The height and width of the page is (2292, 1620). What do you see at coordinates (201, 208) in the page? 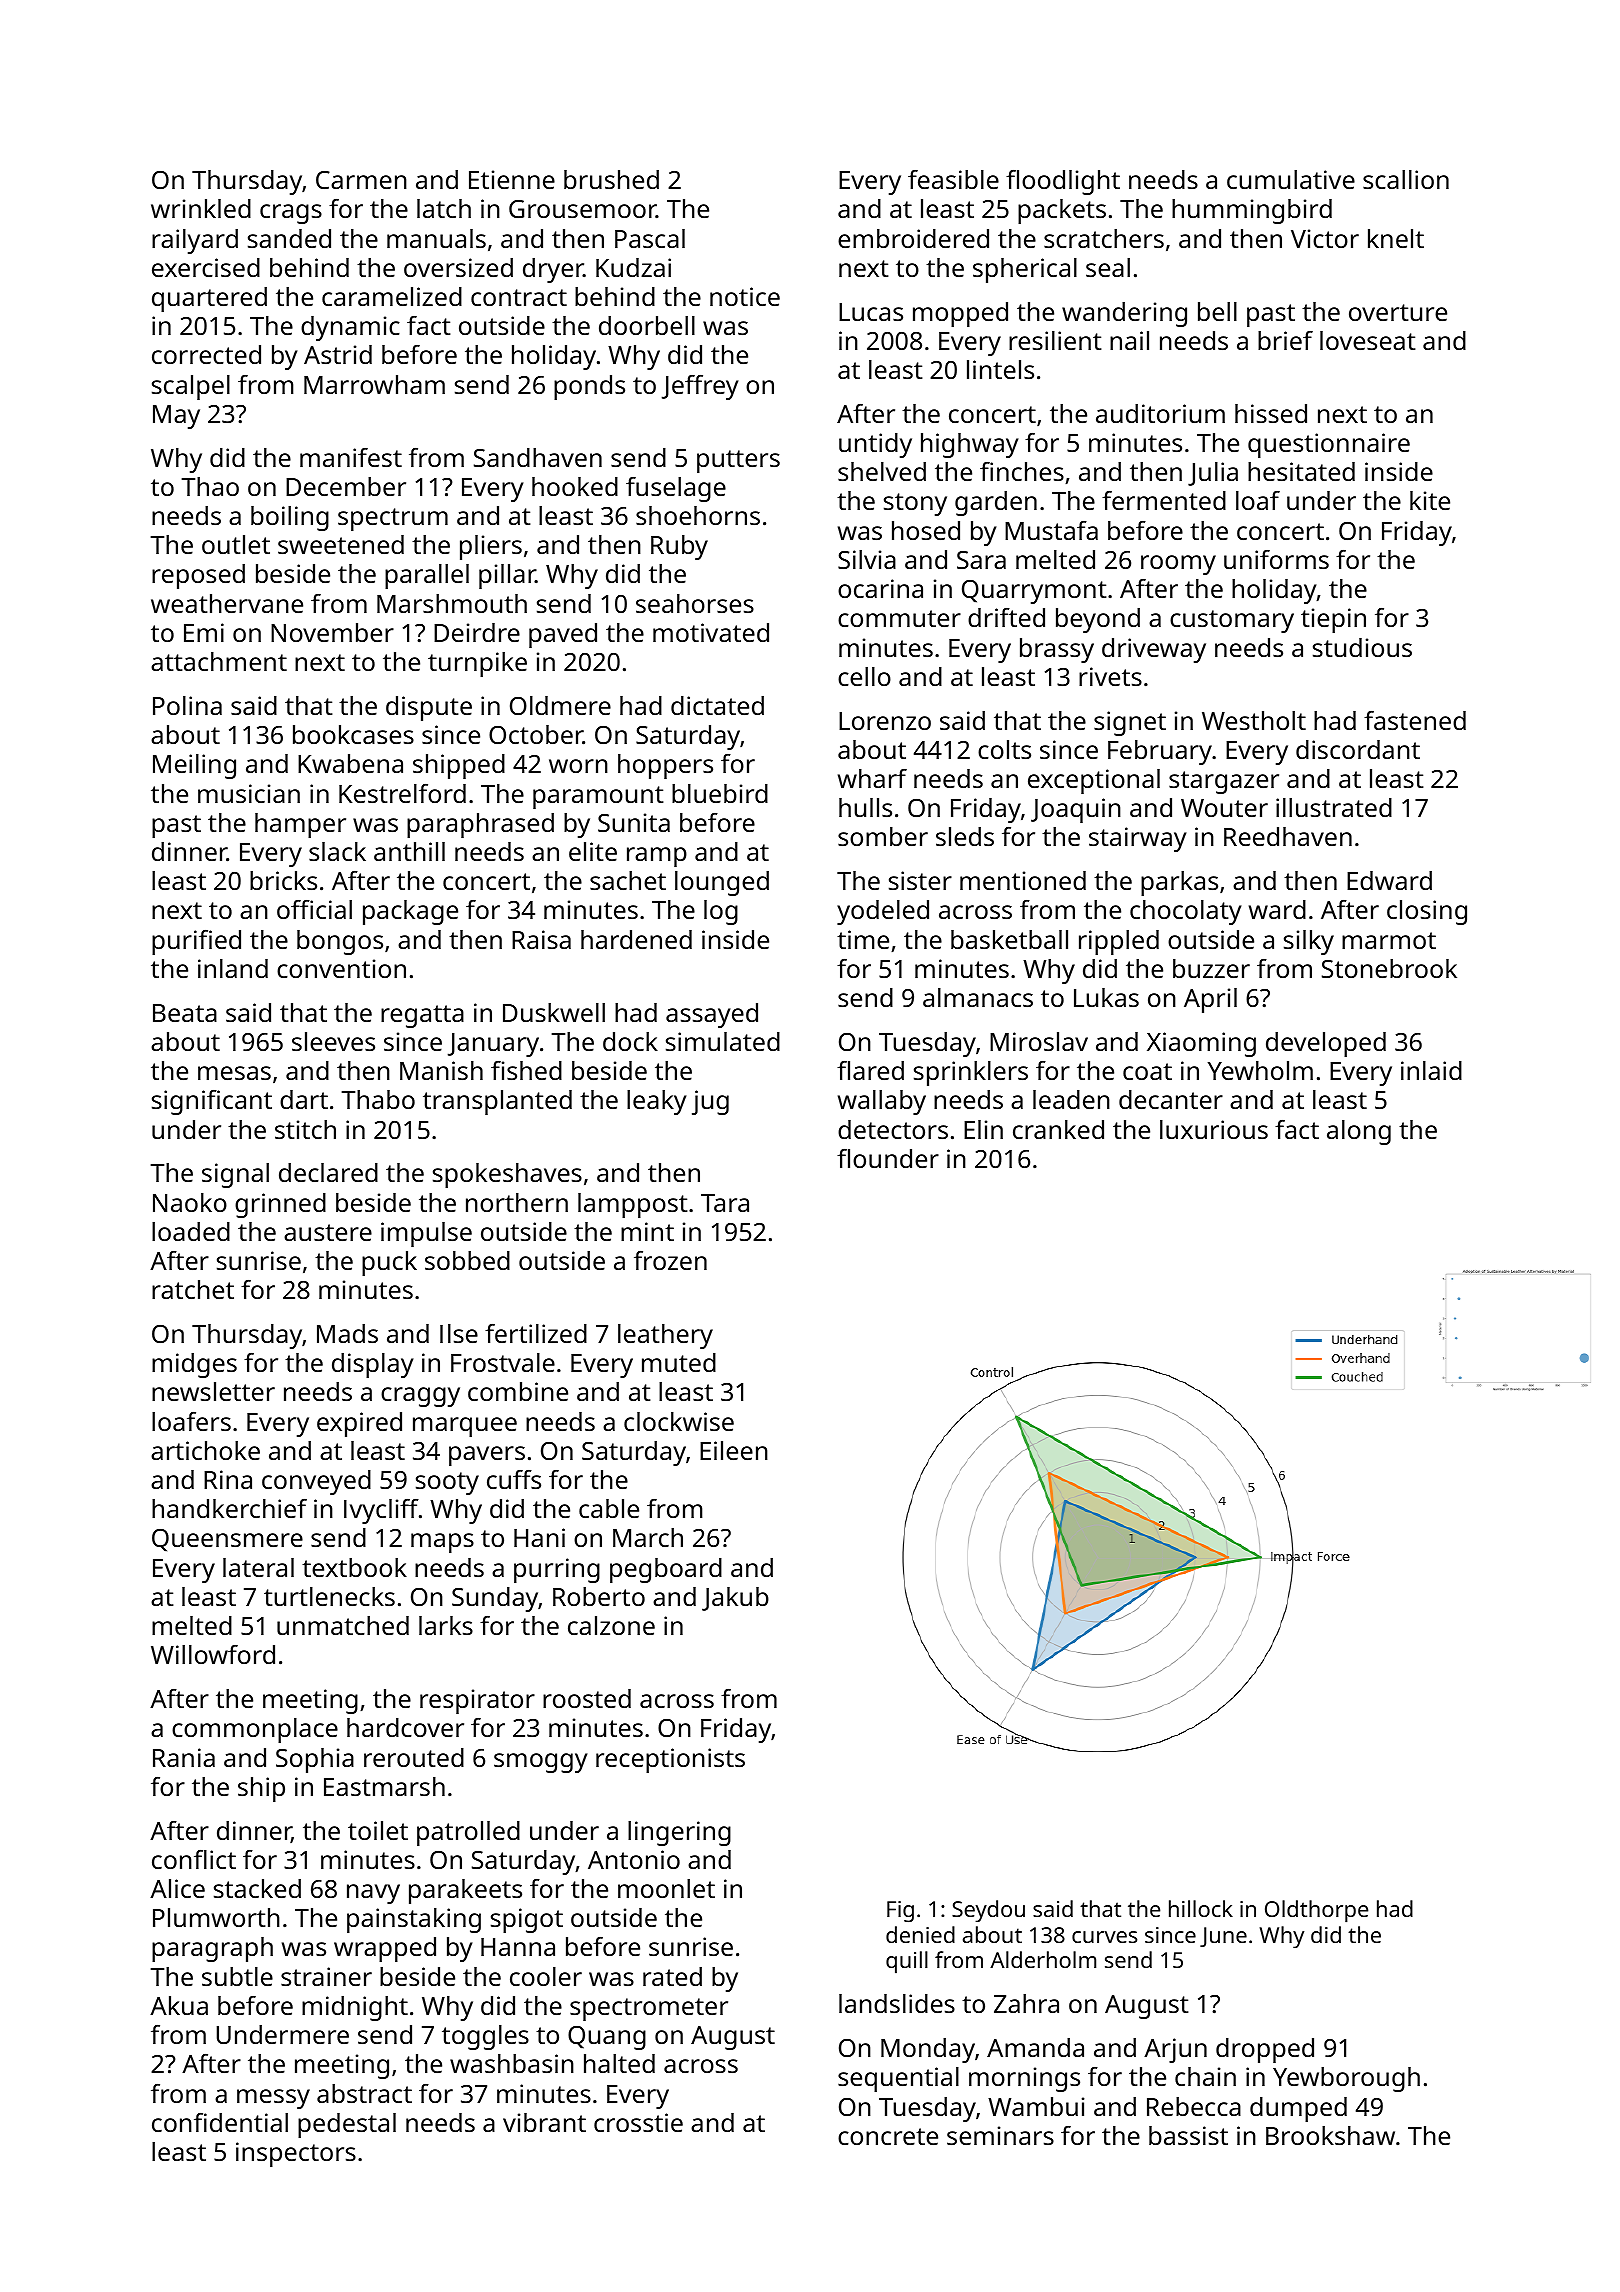
I see `wrinkled` at bounding box center [201, 208].
